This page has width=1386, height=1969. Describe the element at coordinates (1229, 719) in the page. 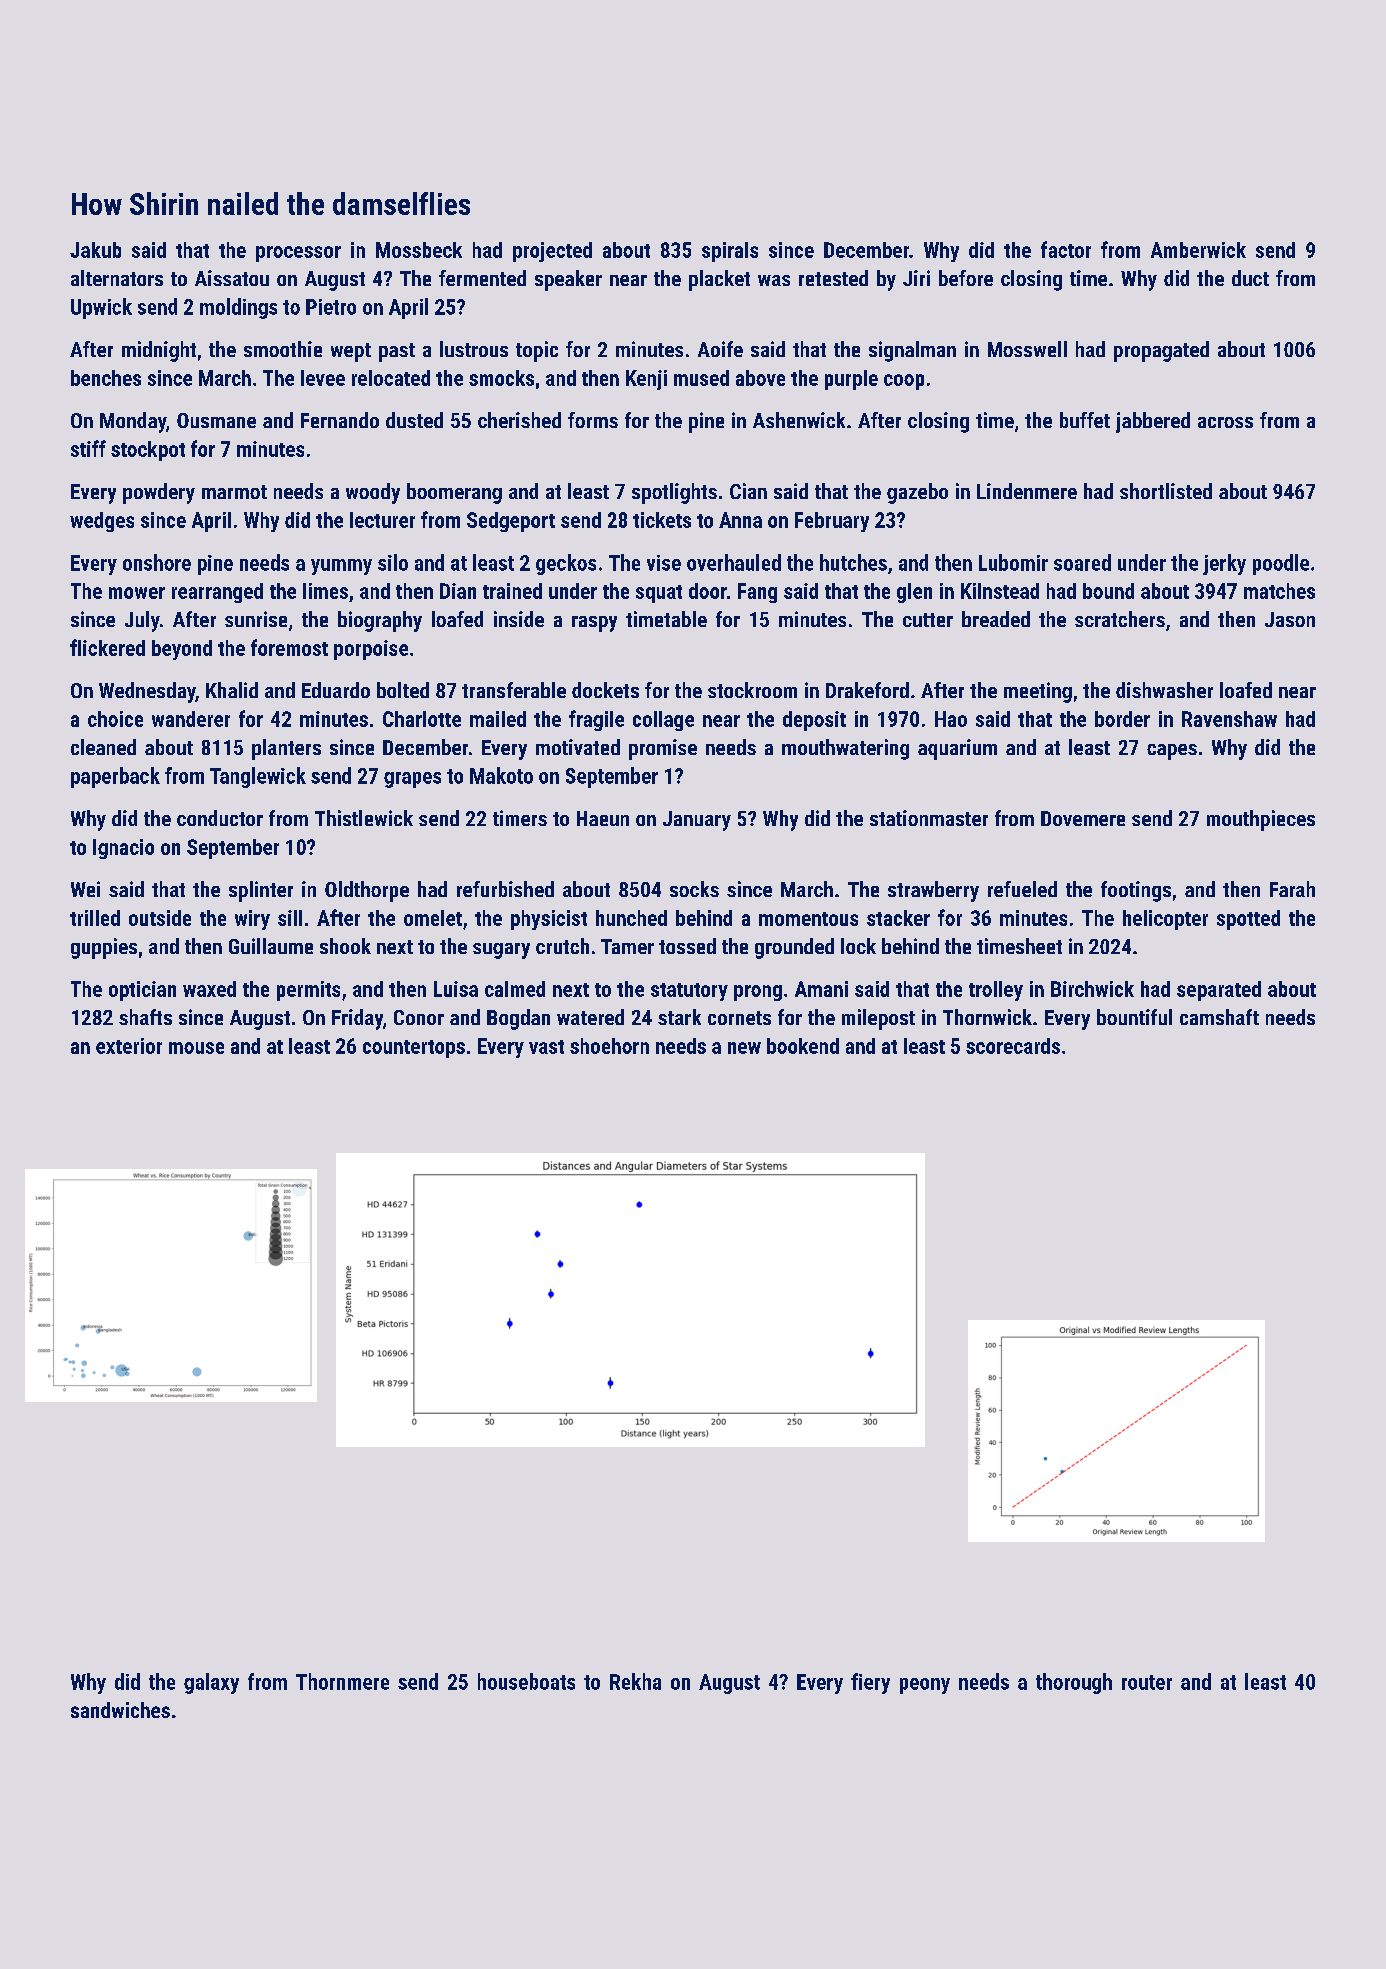

I see `Ravenshaw` at that location.
